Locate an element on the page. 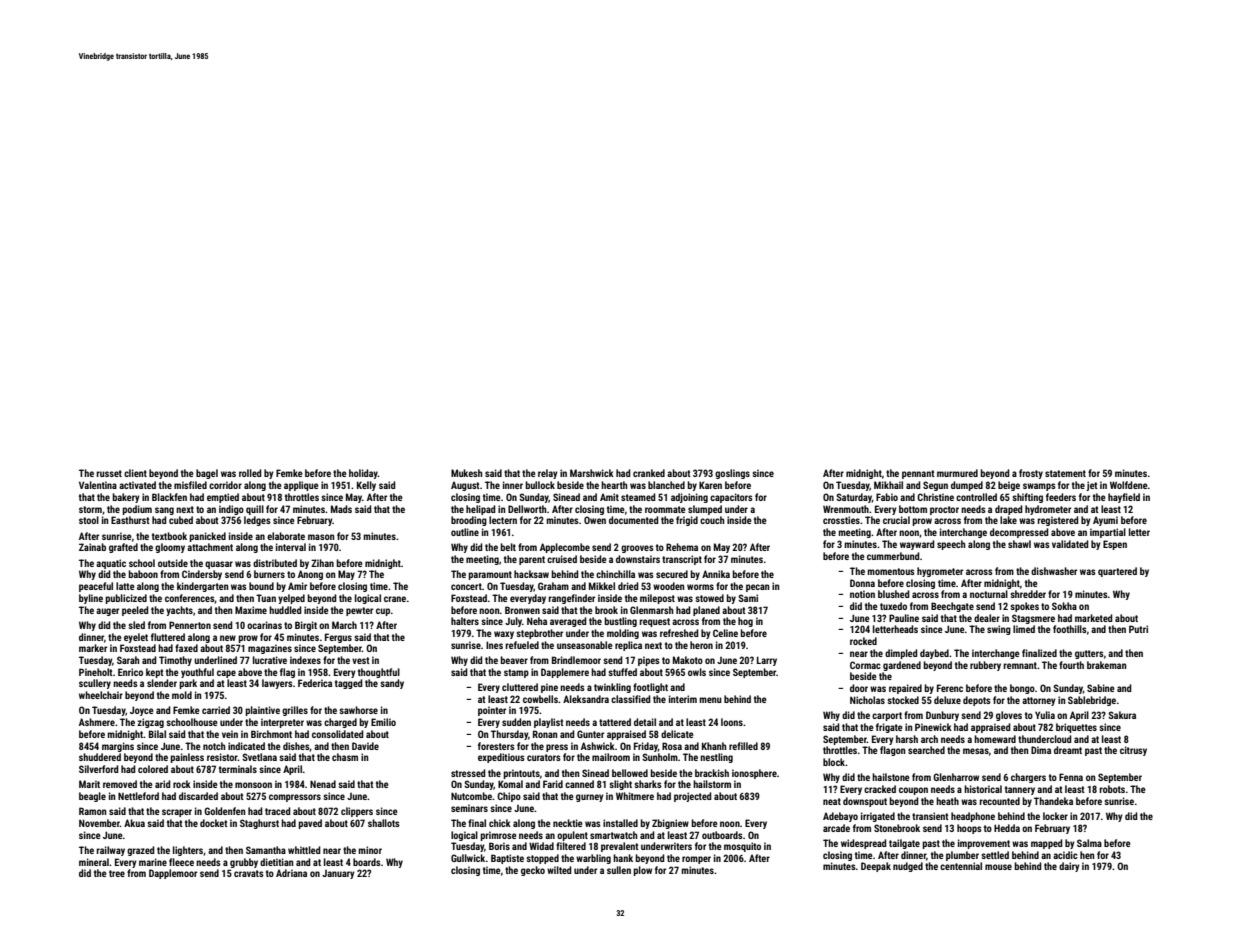  Sarah is located at coordinates (128, 660).
